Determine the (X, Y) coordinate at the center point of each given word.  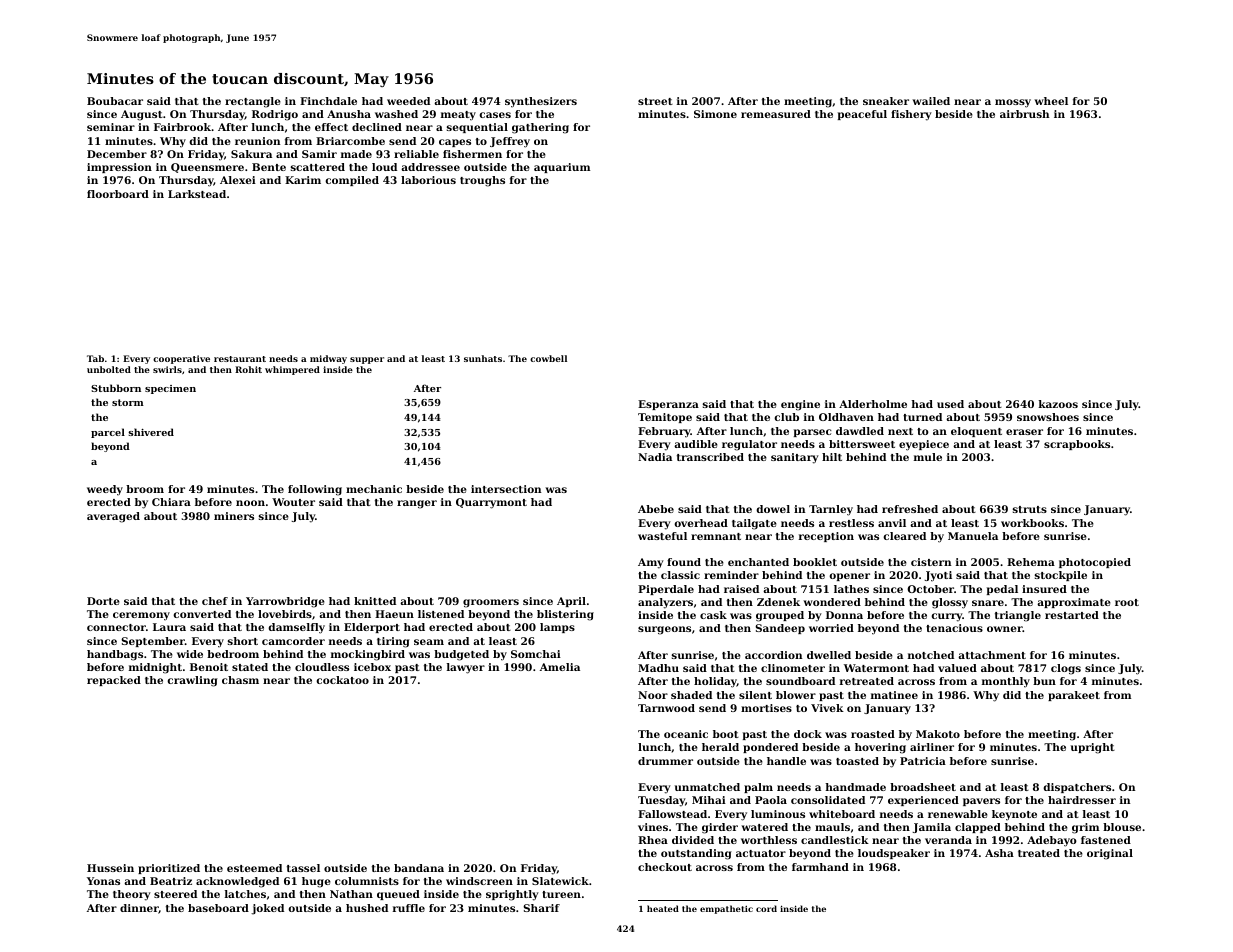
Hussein (110, 868)
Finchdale (328, 101)
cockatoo (342, 680)
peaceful (862, 115)
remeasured (776, 114)
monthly (1006, 682)
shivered (151, 432)
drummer (665, 761)
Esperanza (668, 405)
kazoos (1058, 404)
